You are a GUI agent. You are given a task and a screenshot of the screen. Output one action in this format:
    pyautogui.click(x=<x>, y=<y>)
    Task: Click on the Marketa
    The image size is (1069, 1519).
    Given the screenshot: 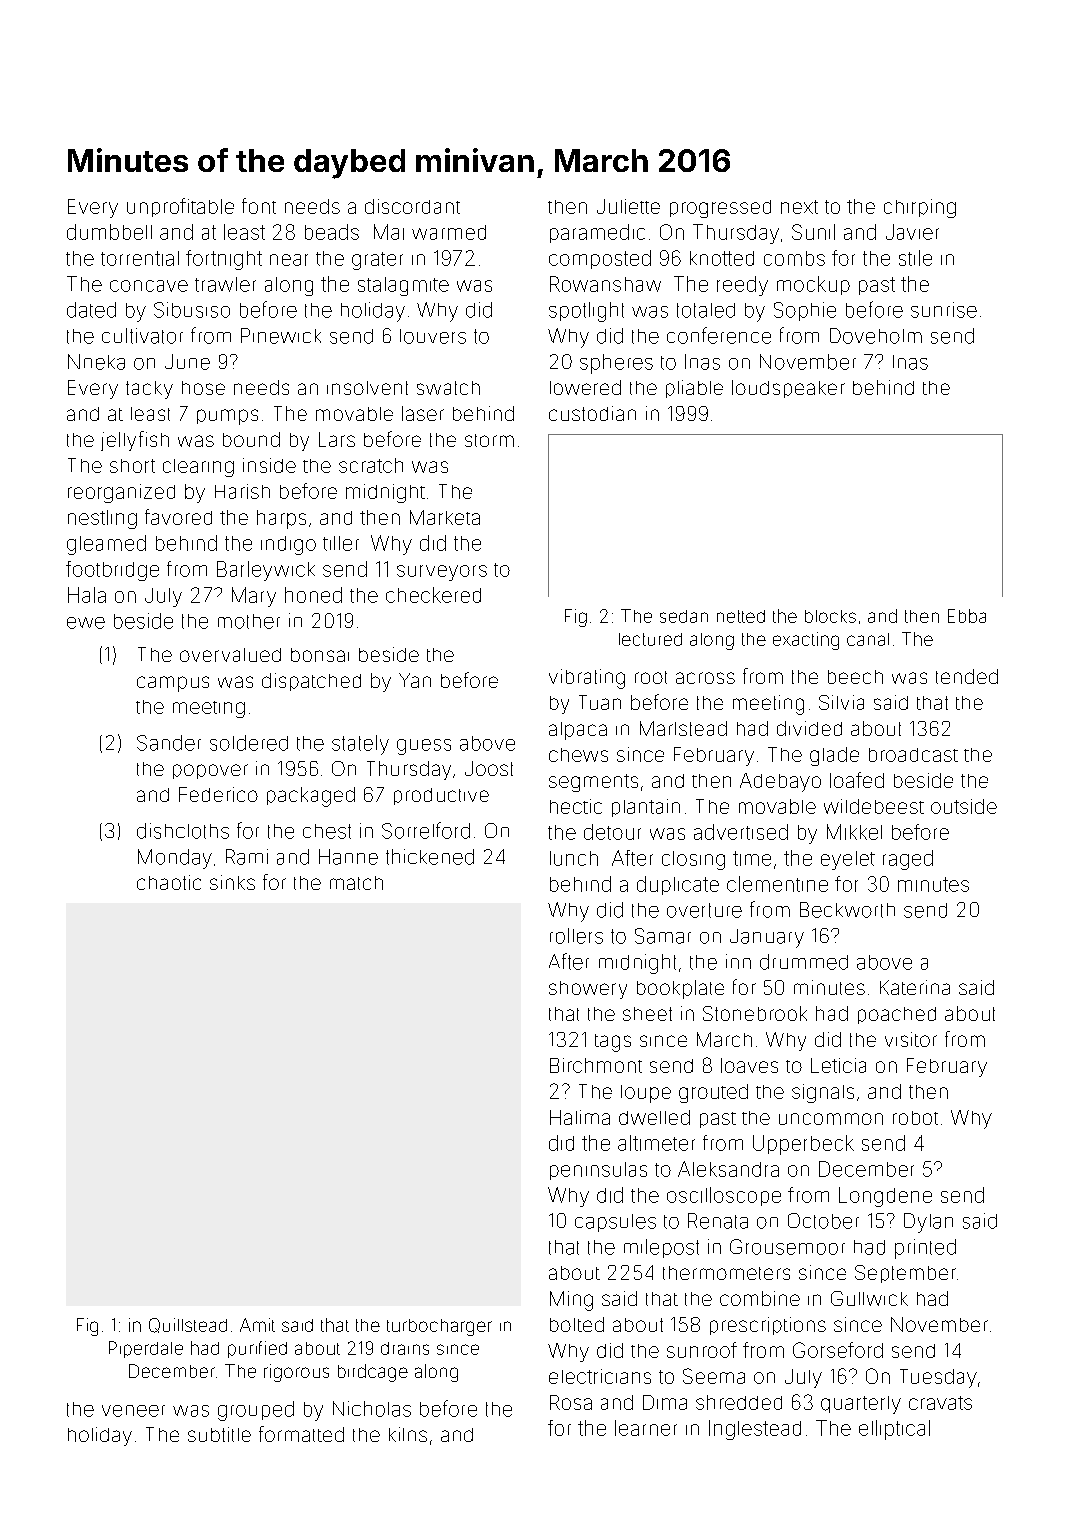 What is the action you would take?
    pyautogui.click(x=445, y=517)
